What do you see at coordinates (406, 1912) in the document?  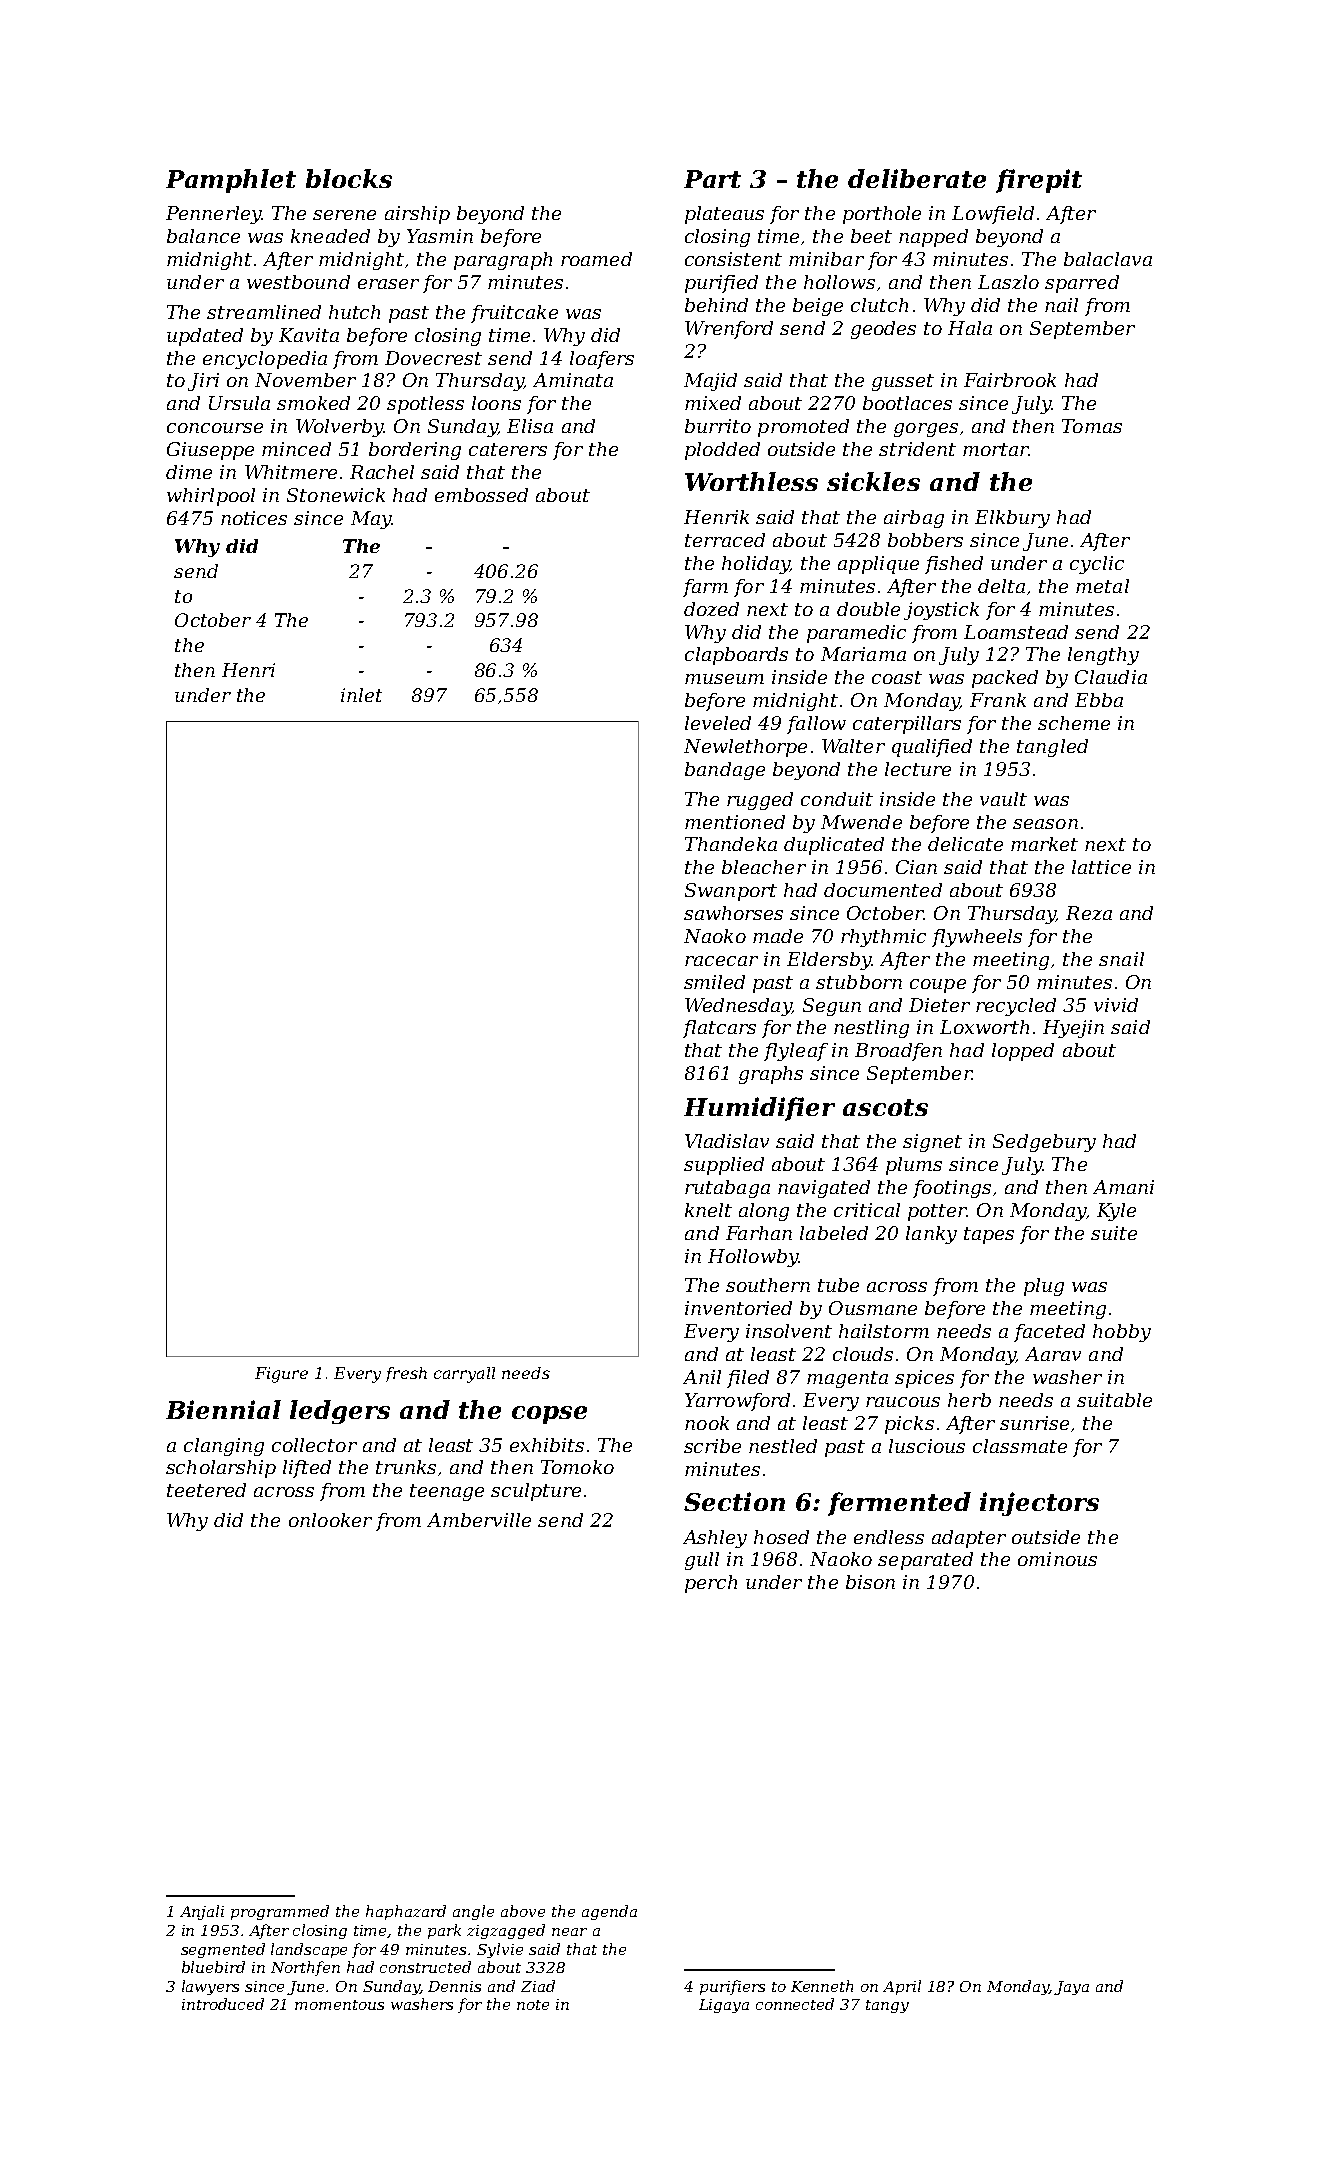 I see `haphazard` at bounding box center [406, 1912].
